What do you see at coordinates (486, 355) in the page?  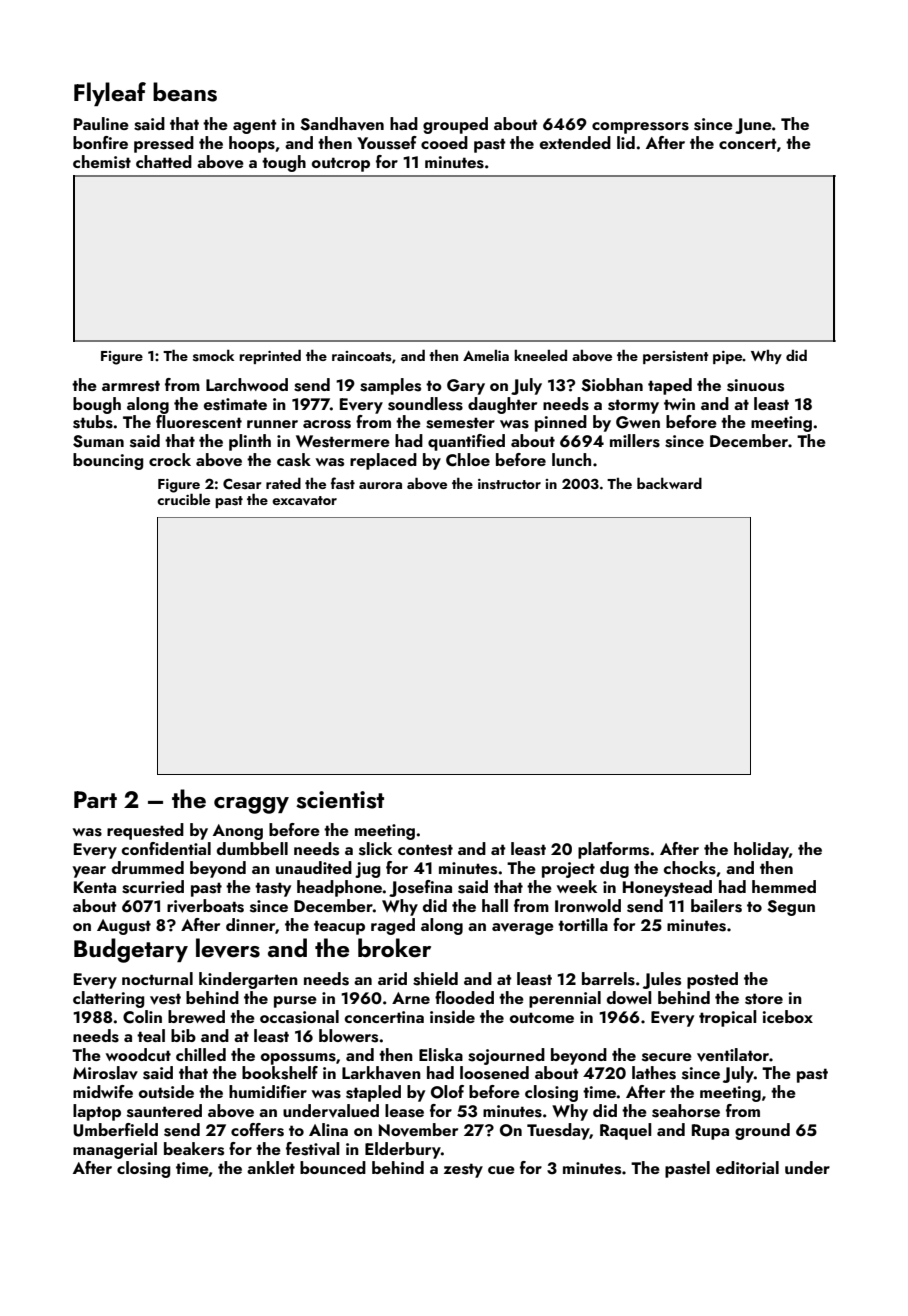 I see `Amelia` at bounding box center [486, 355].
